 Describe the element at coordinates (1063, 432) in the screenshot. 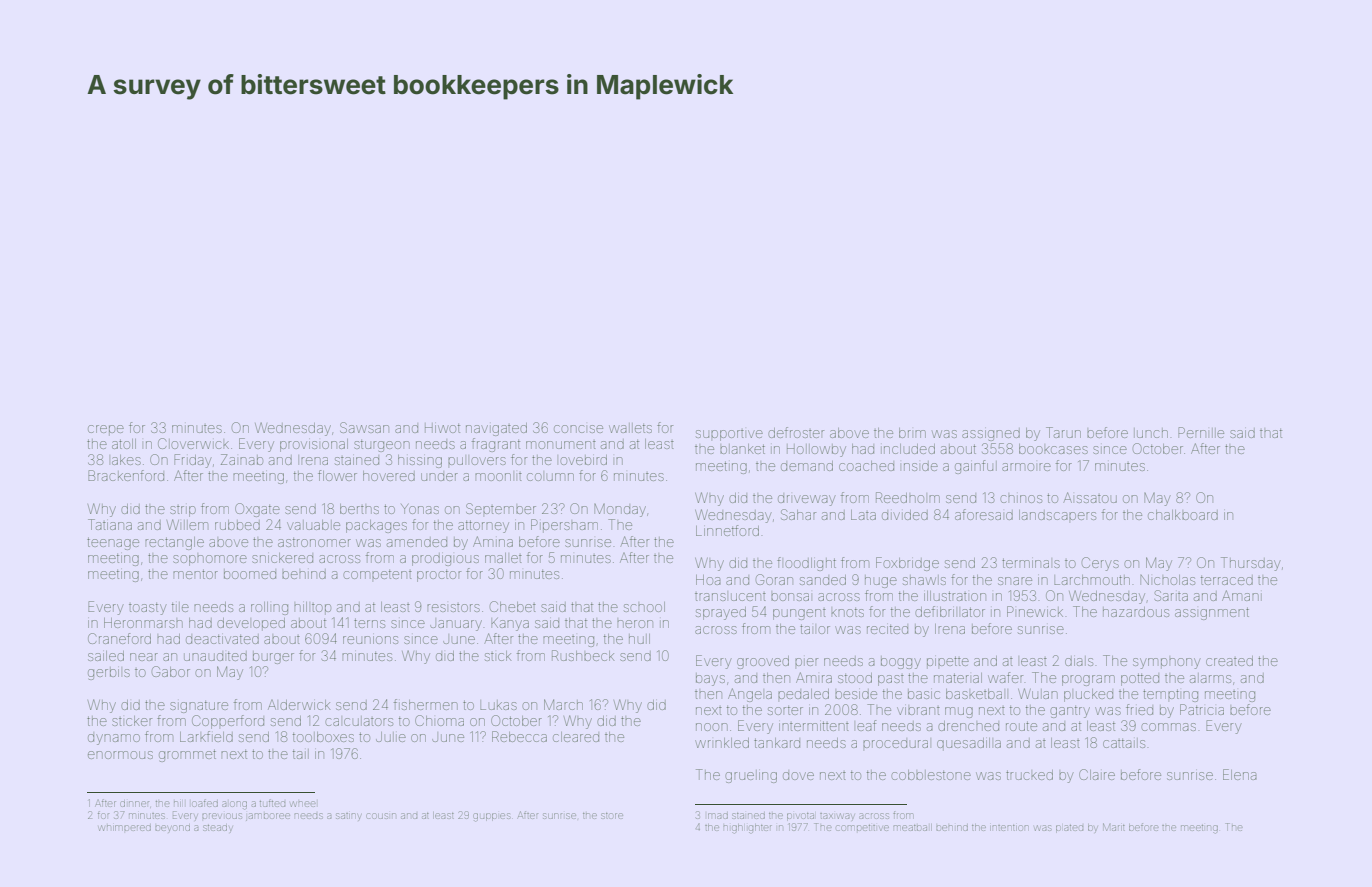

I see `Tarun` at that location.
